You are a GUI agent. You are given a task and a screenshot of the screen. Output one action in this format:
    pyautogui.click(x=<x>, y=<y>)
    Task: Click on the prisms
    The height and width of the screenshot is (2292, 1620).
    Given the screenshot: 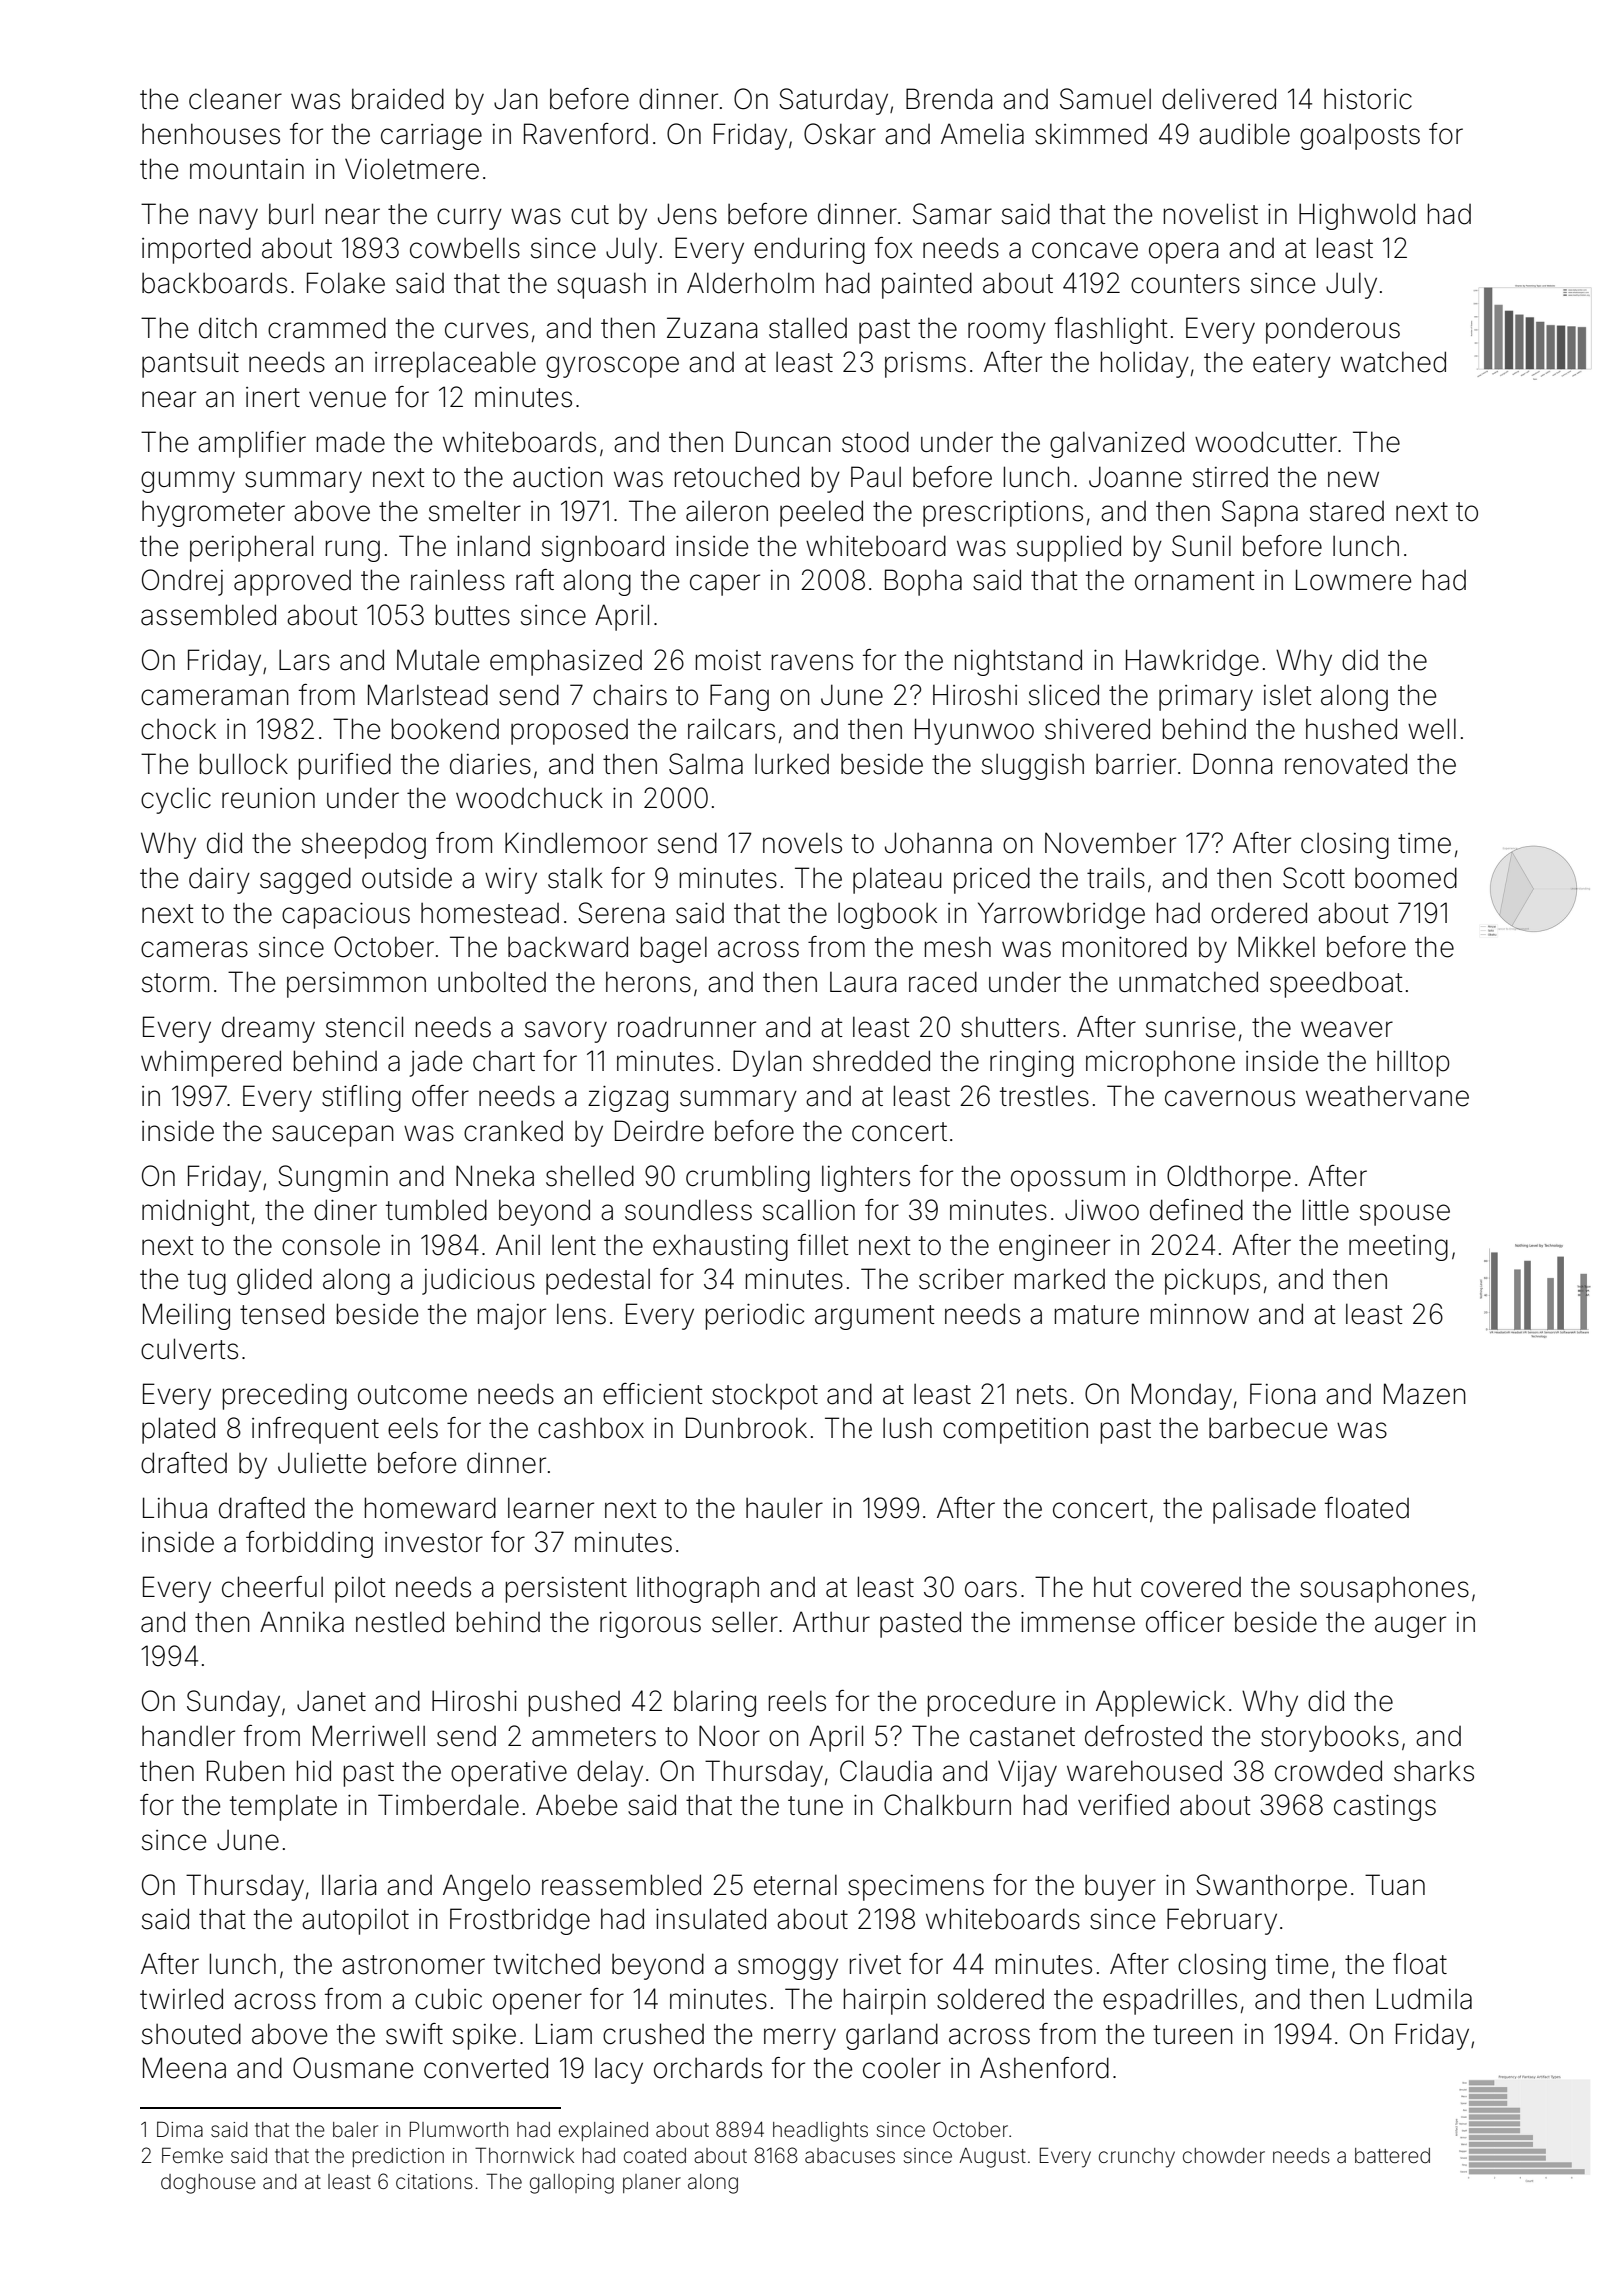 What is the action you would take?
    pyautogui.click(x=925, y=365)
